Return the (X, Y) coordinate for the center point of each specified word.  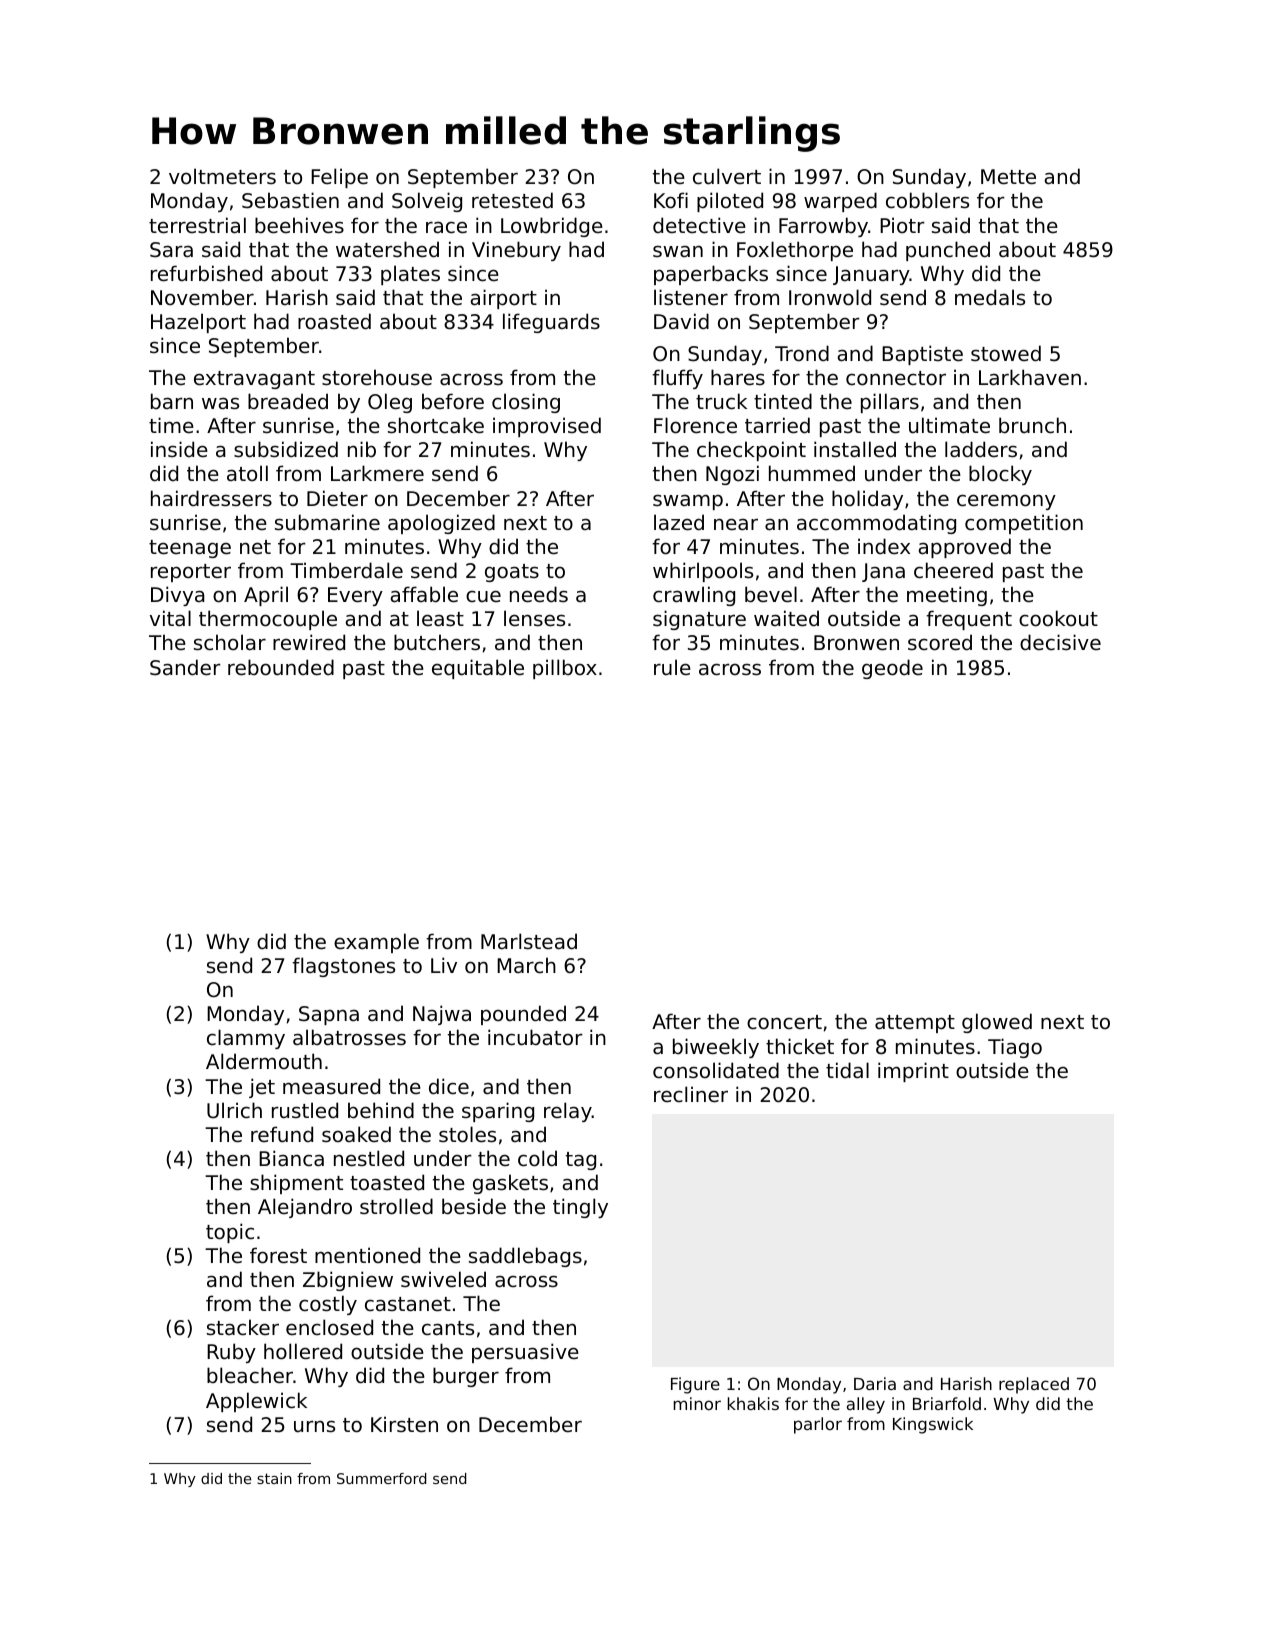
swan (678, 251)
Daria (875, 1383)
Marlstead (529, 941)
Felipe (339, 178)
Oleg (390, 403)
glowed (997, 1023)
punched (948, 251)
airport (503, 299)
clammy (246, 1039)
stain (274, 1478)
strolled (396, 1206)
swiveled (443, 1279)
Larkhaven (1030, 377)
